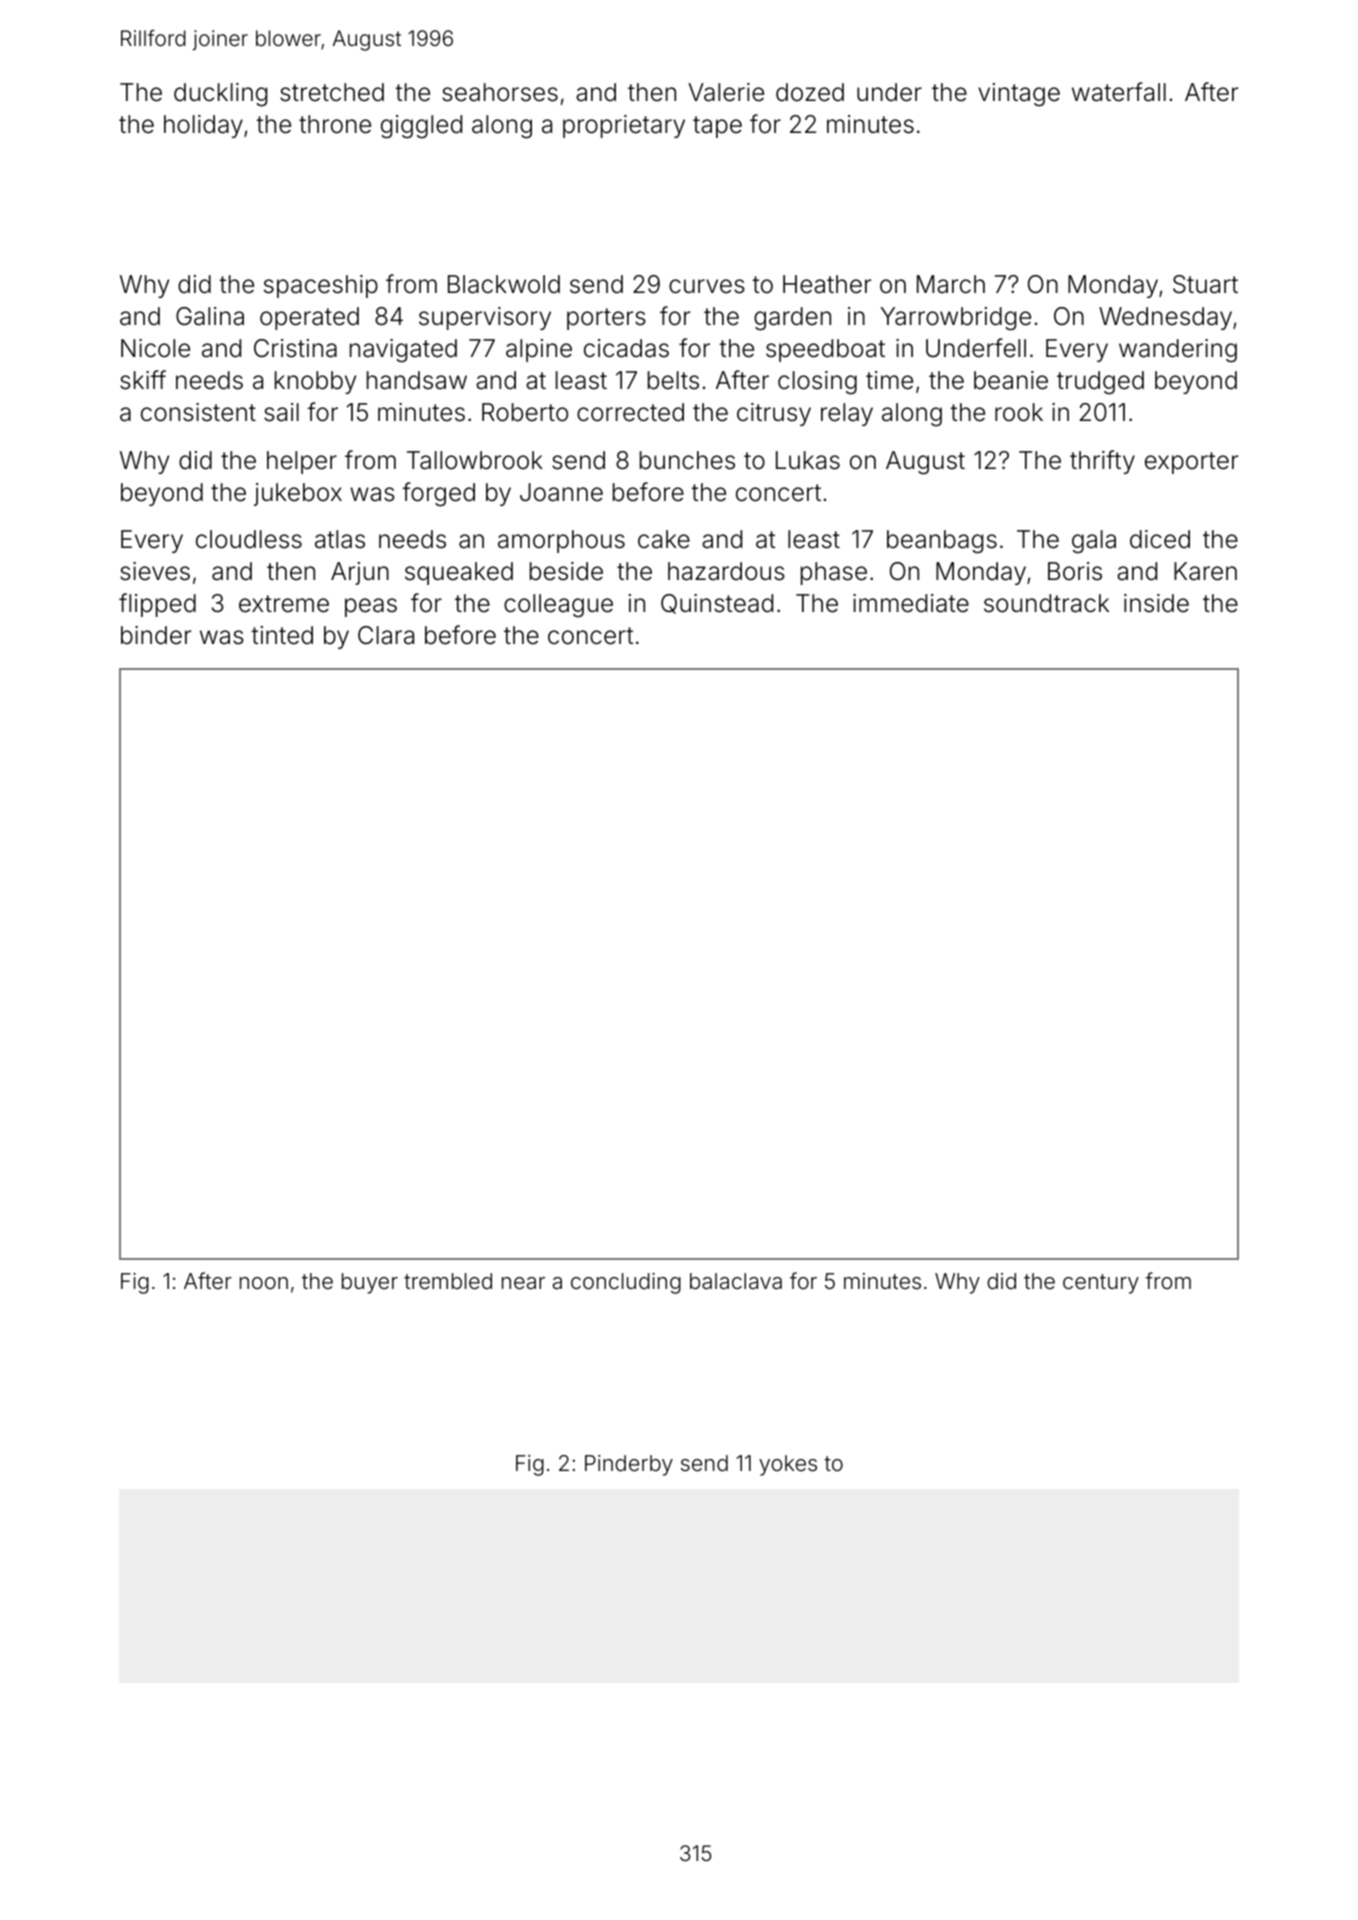 Image resolution: width=1358 pixels, height=1920 pixels. Describe the element at coordinates (1178, 351) in the screenshot. I see `wandering` at that location.
